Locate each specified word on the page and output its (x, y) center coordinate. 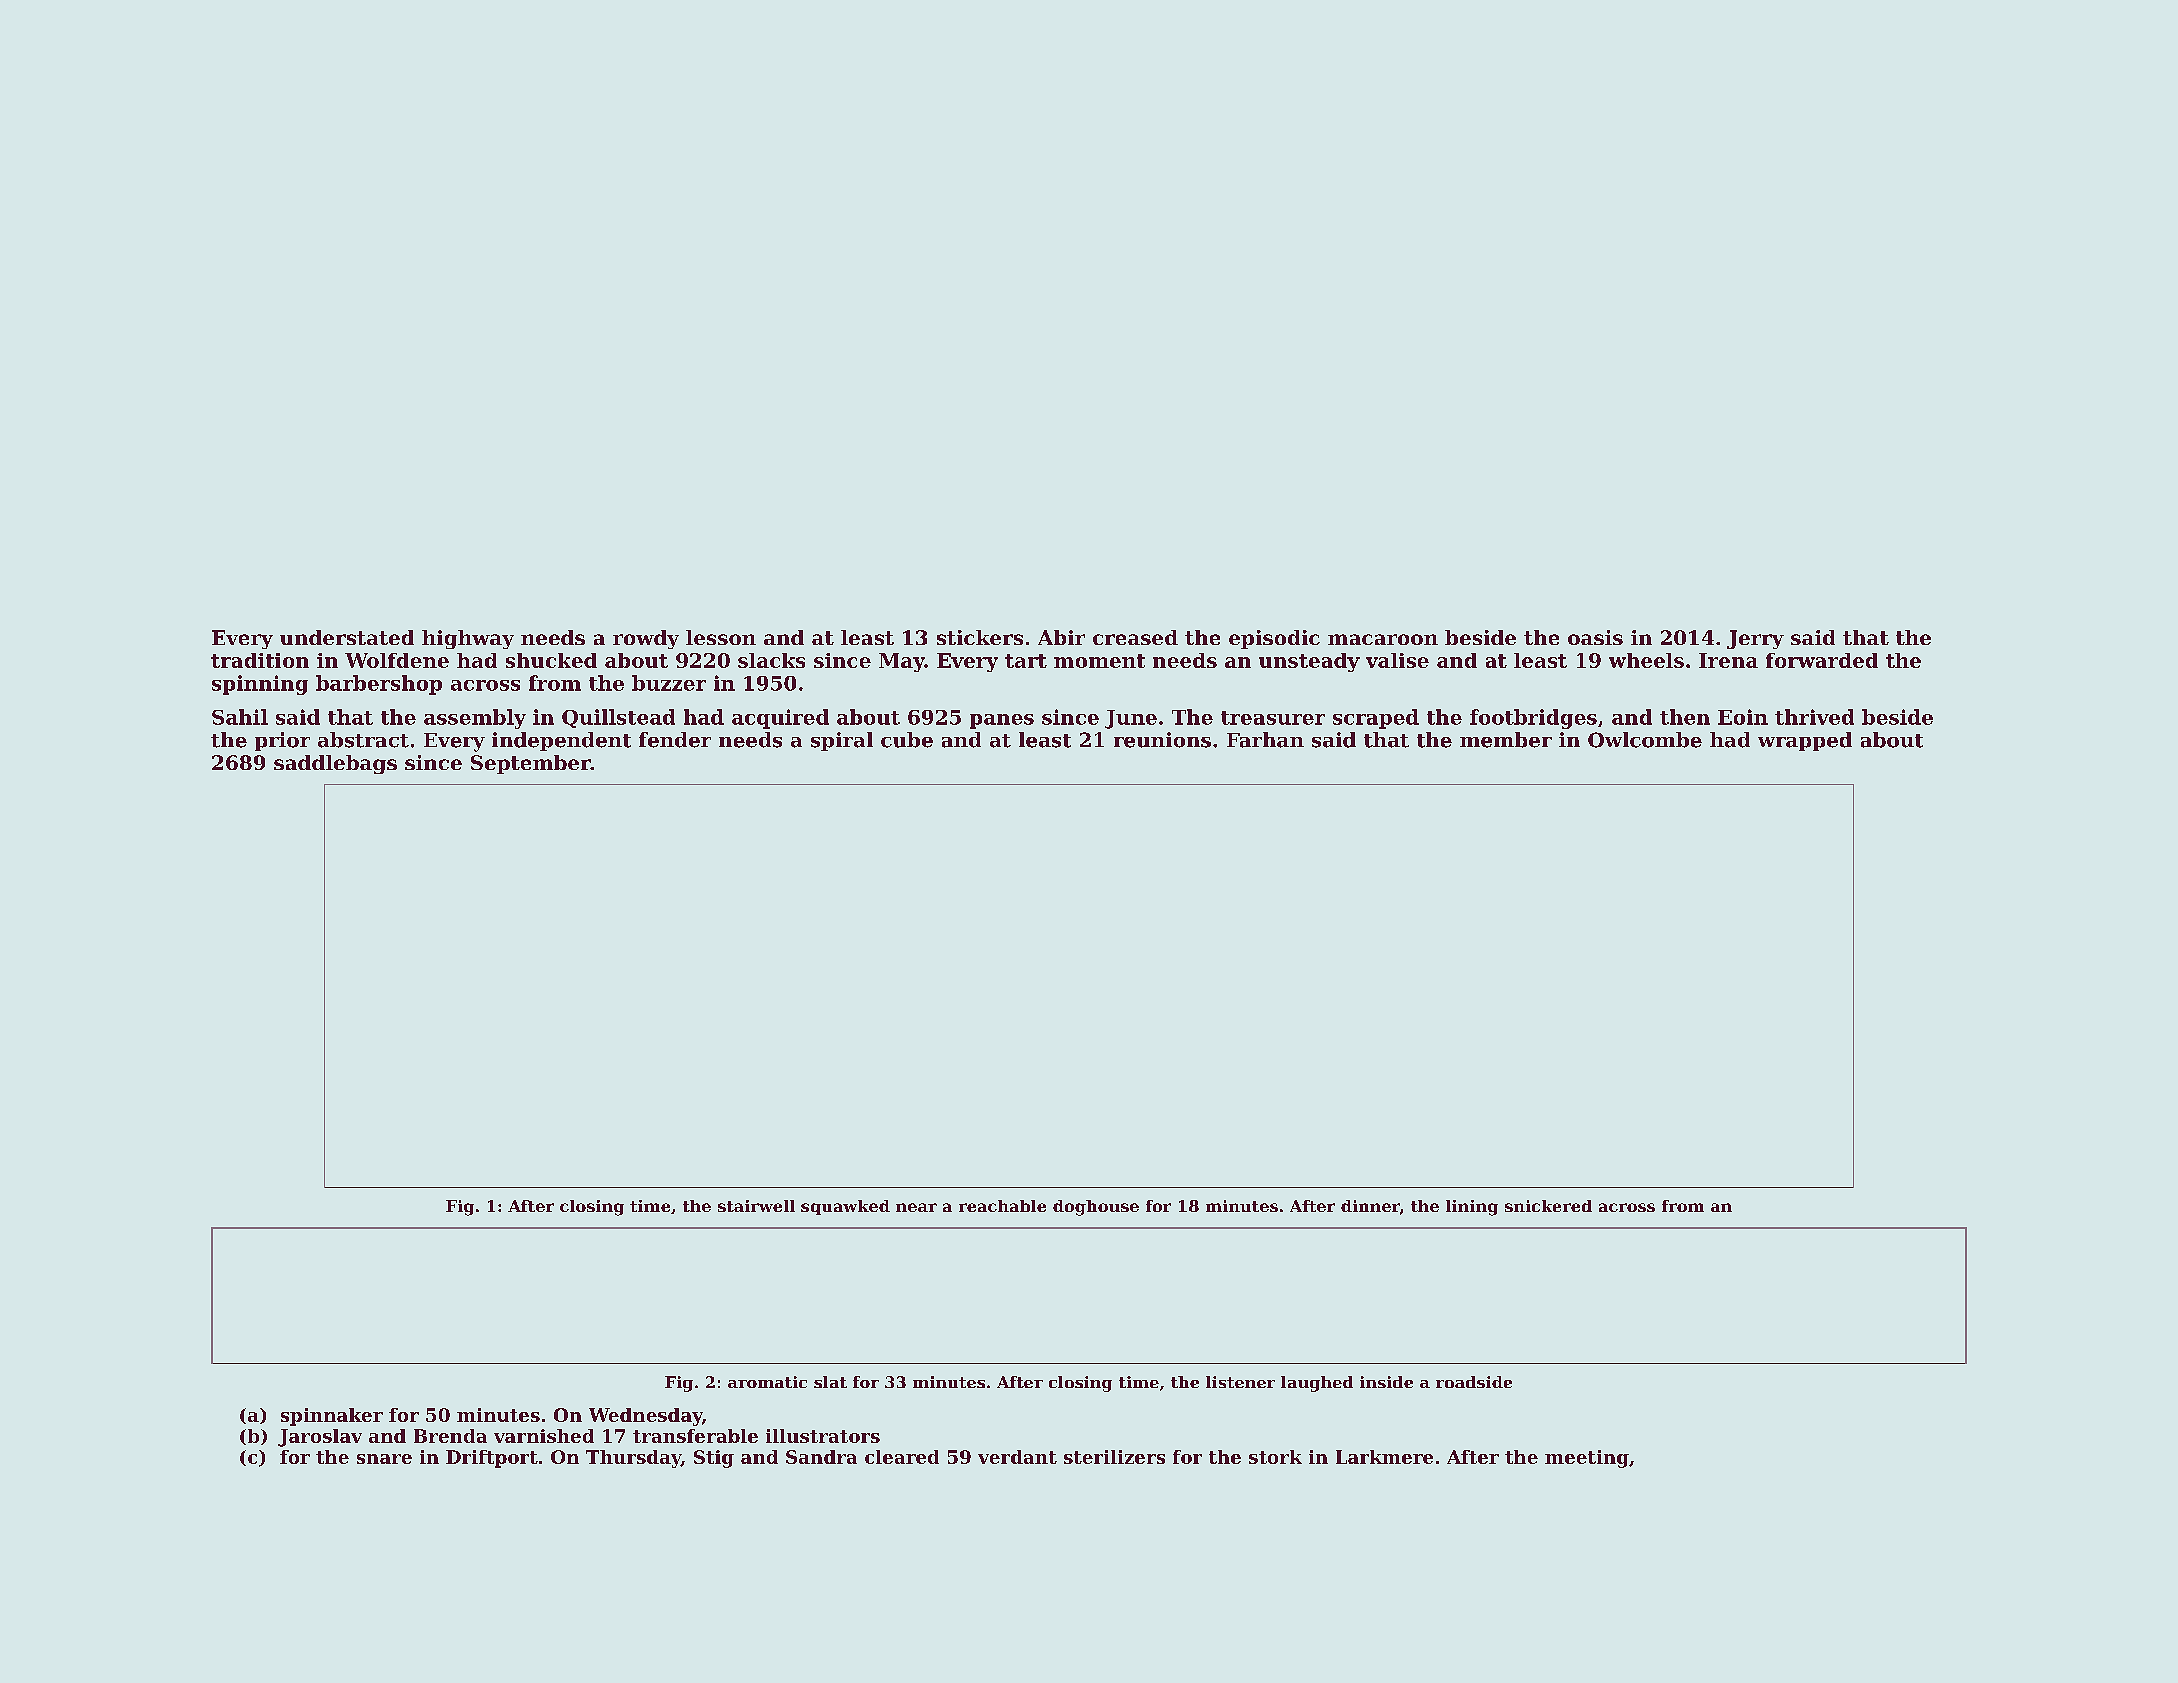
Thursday (633, 1459)
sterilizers (1114, 1457)
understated (347, 637)
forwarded (1822, 660)
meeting (1587, 1459)
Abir (1061, 637)
